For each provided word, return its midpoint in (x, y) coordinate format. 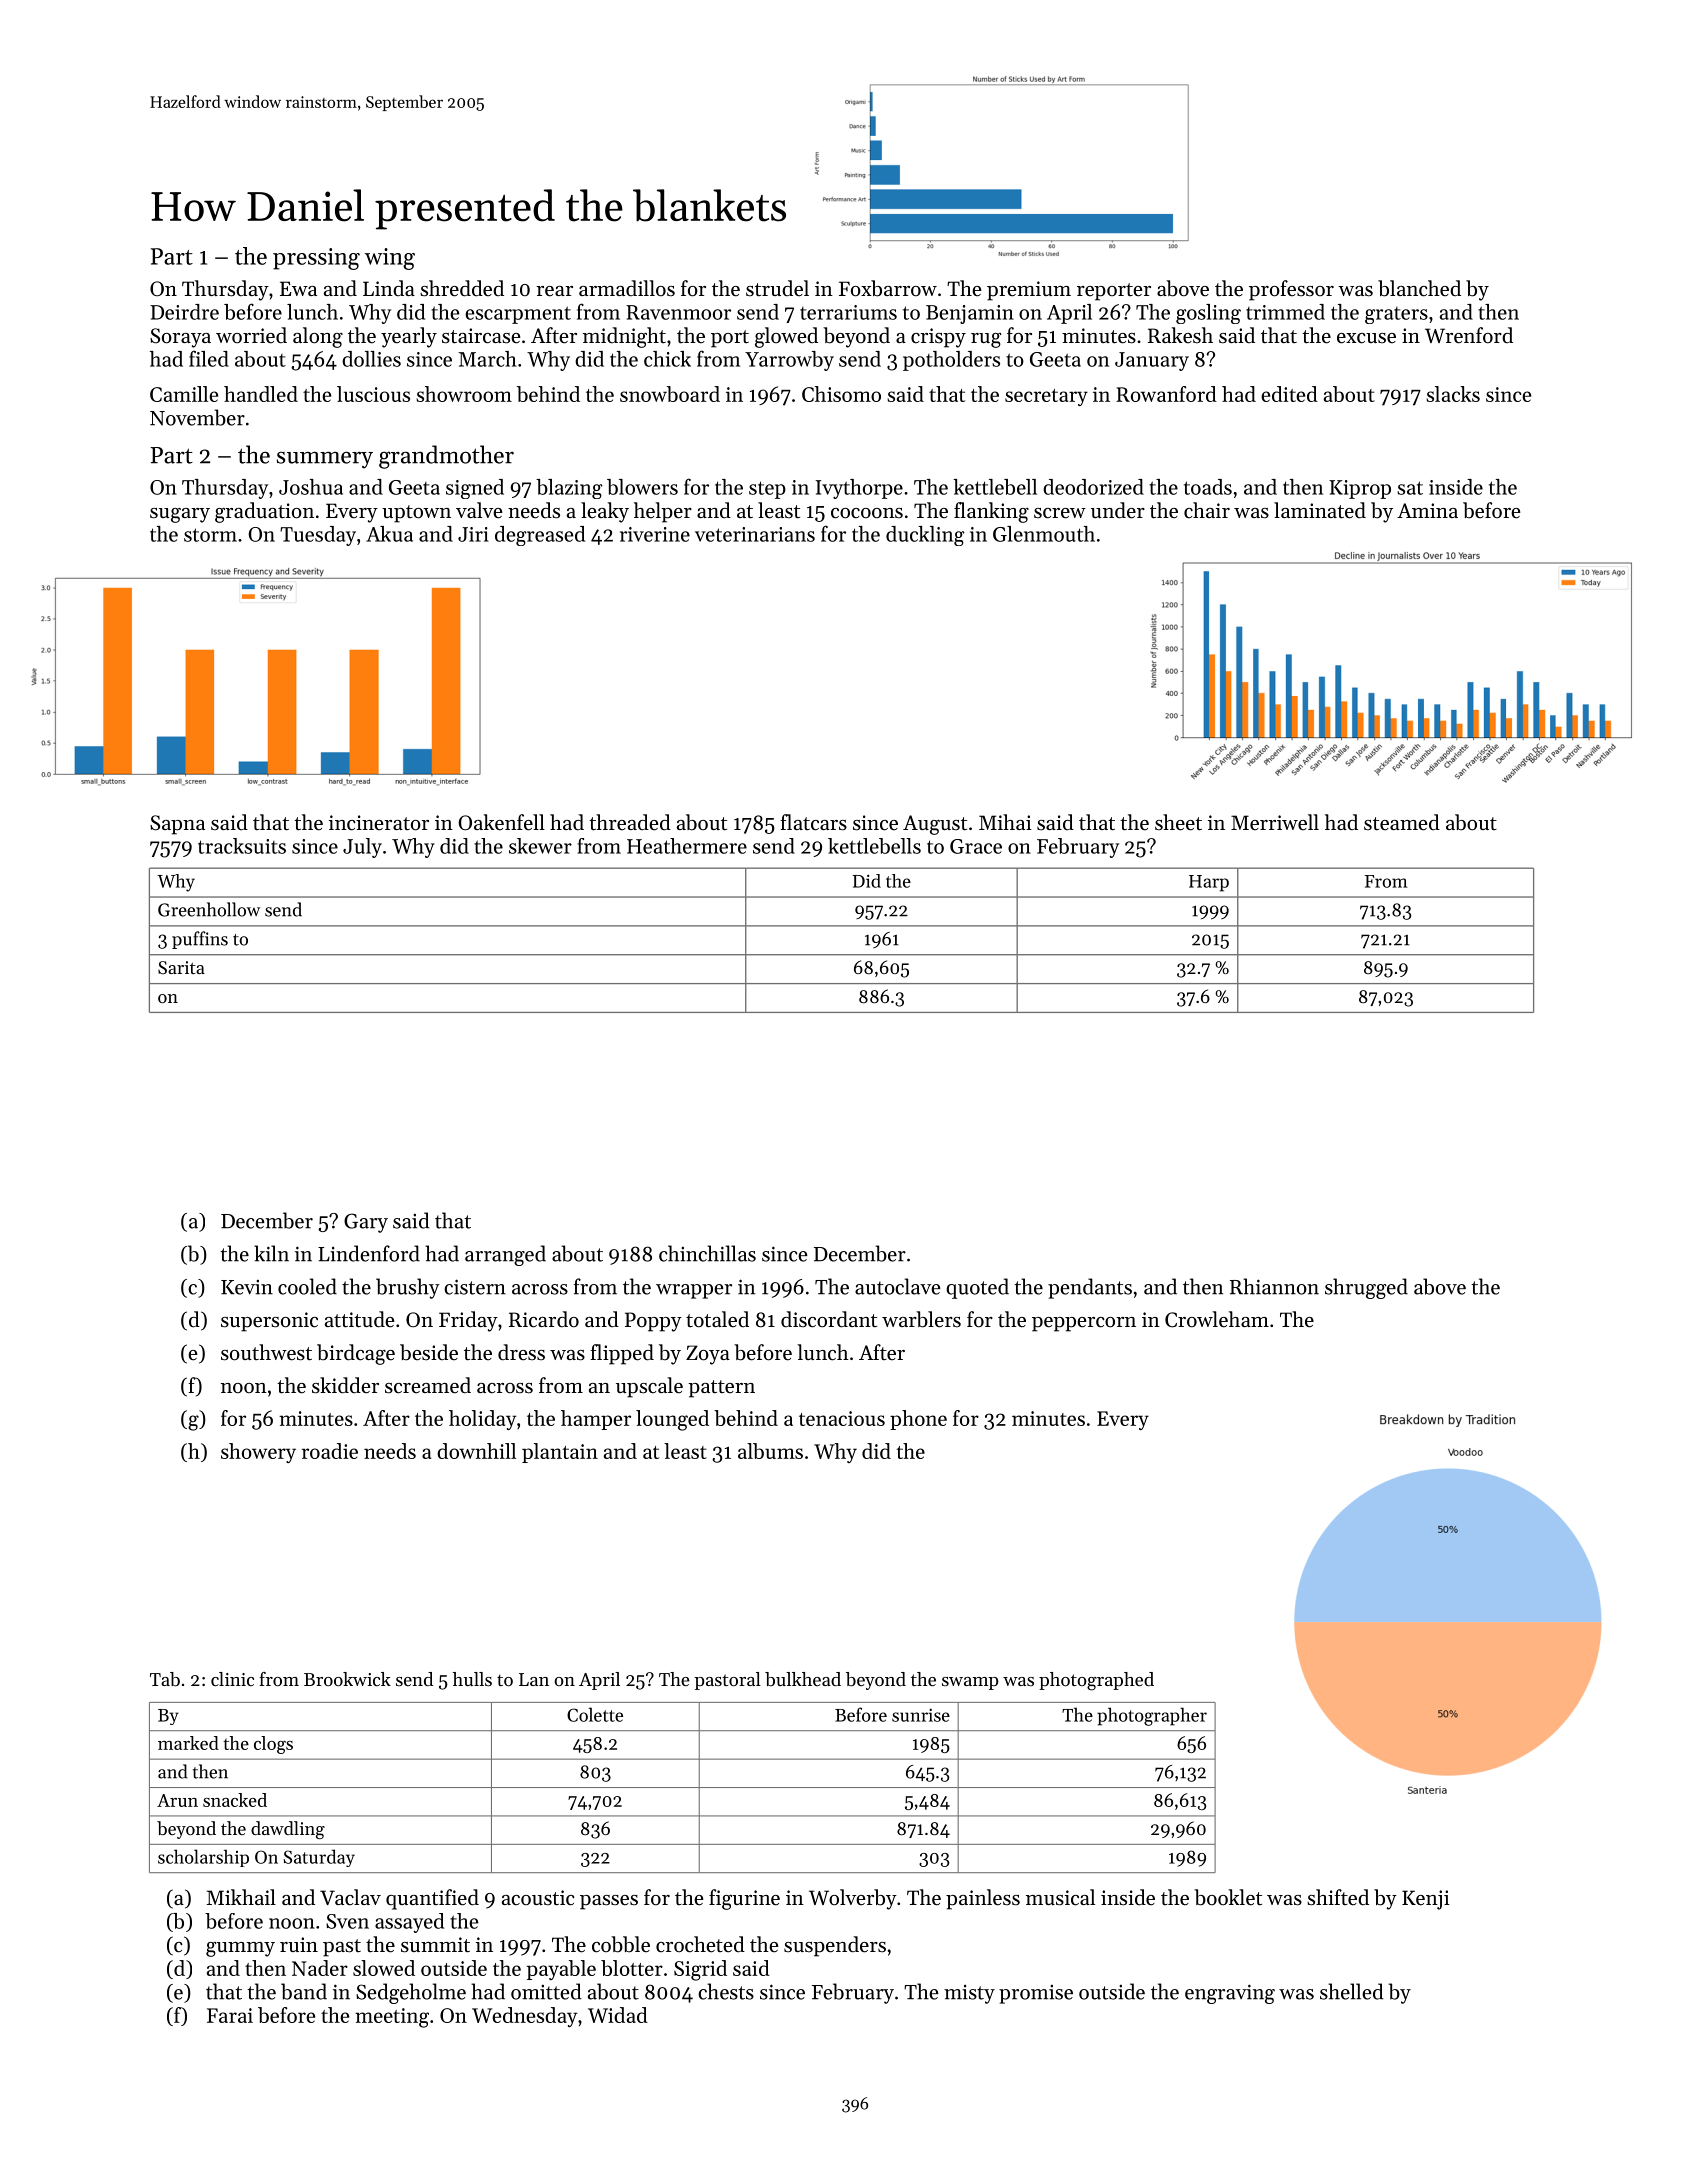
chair (1207, 510)
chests (726, 1991)
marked (188, 1743)
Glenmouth (1044, 534)
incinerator (379, 823)
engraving (1230, 1994)
